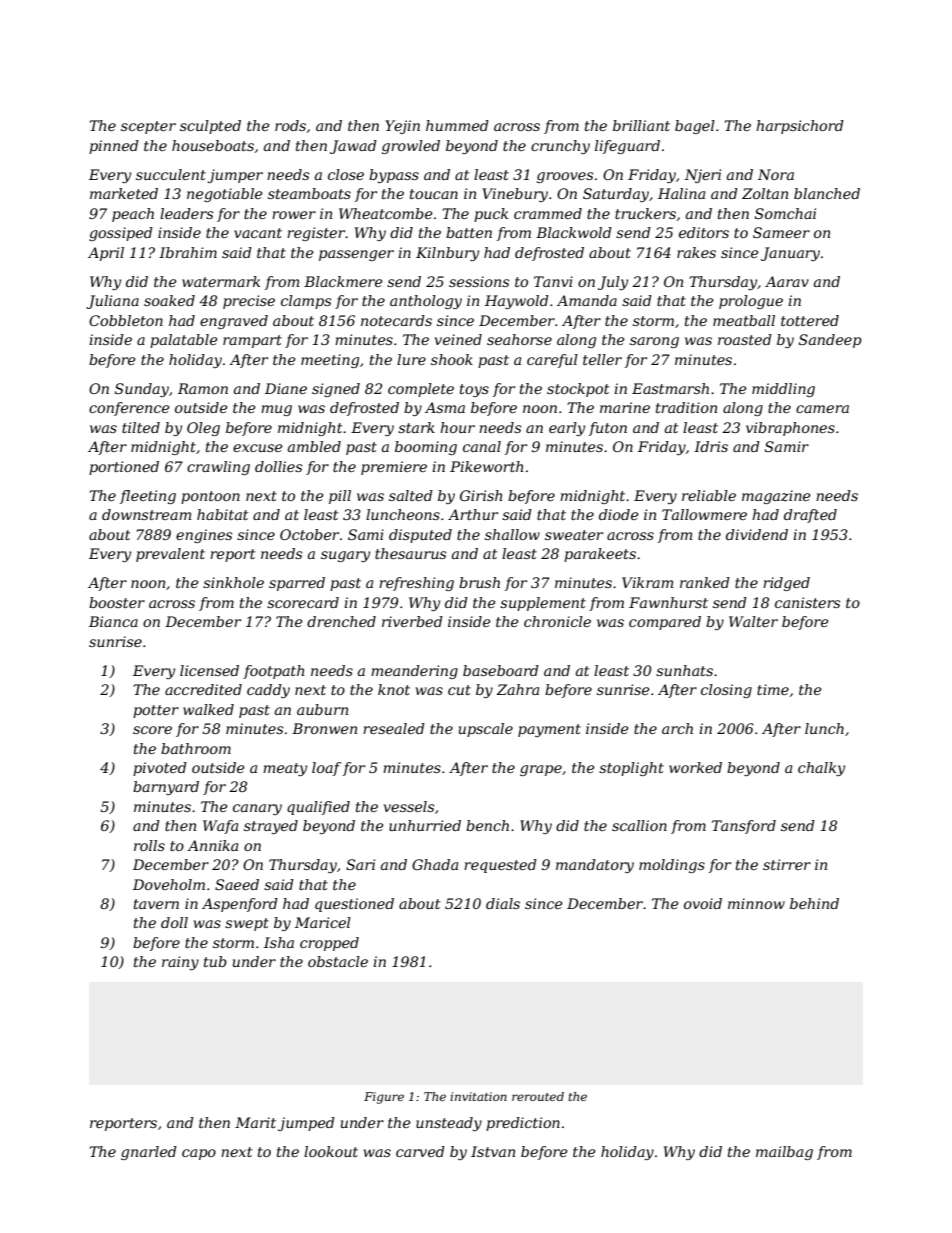  I want to click on April, so click(106, 254).
